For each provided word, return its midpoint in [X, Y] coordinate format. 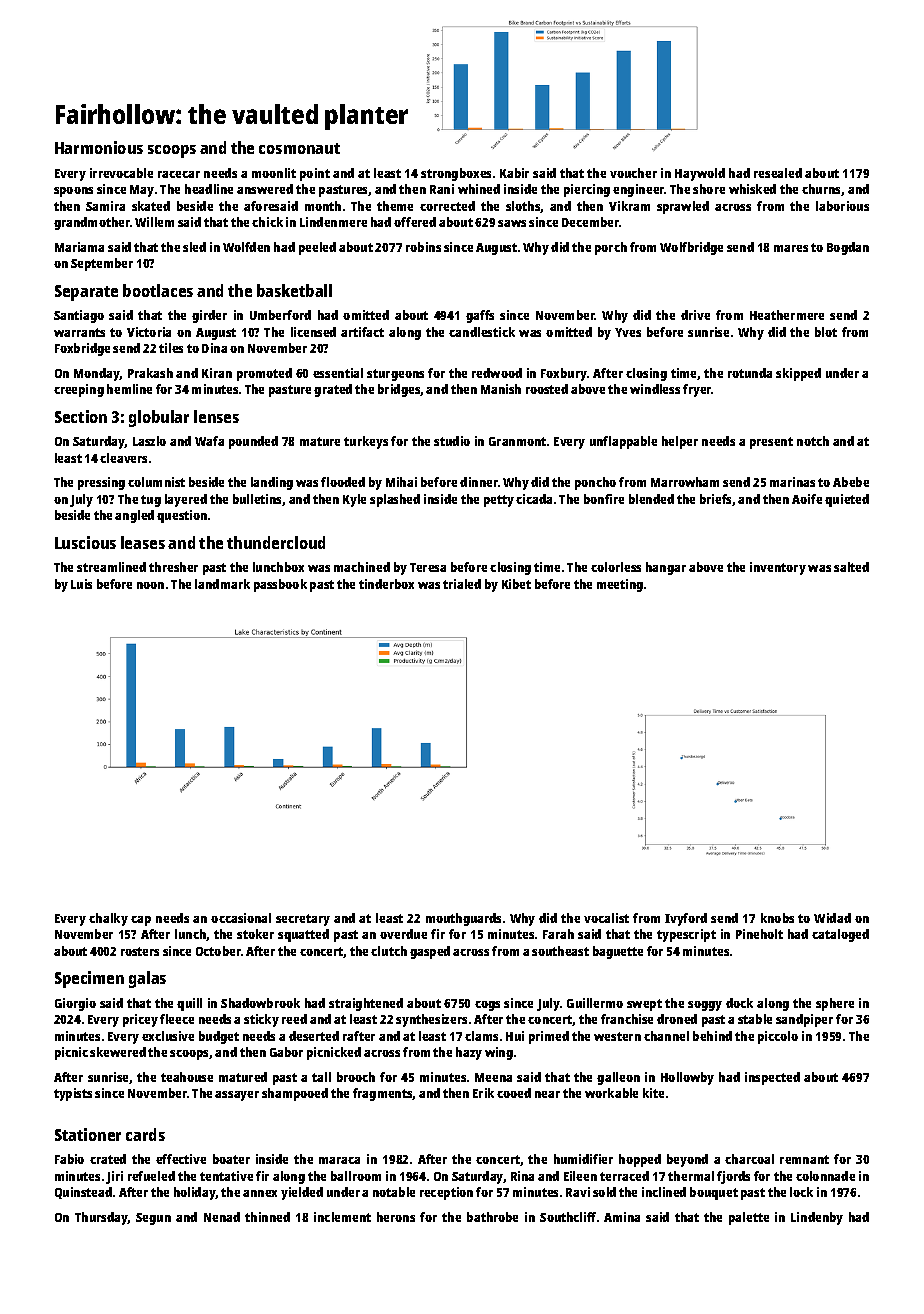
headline [209, 189]
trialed [462, 584]
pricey [140, 1020]
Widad [832, 918]
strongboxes [456, 174]
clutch [389, 951]
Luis [81, 584]
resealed [778, 173]
